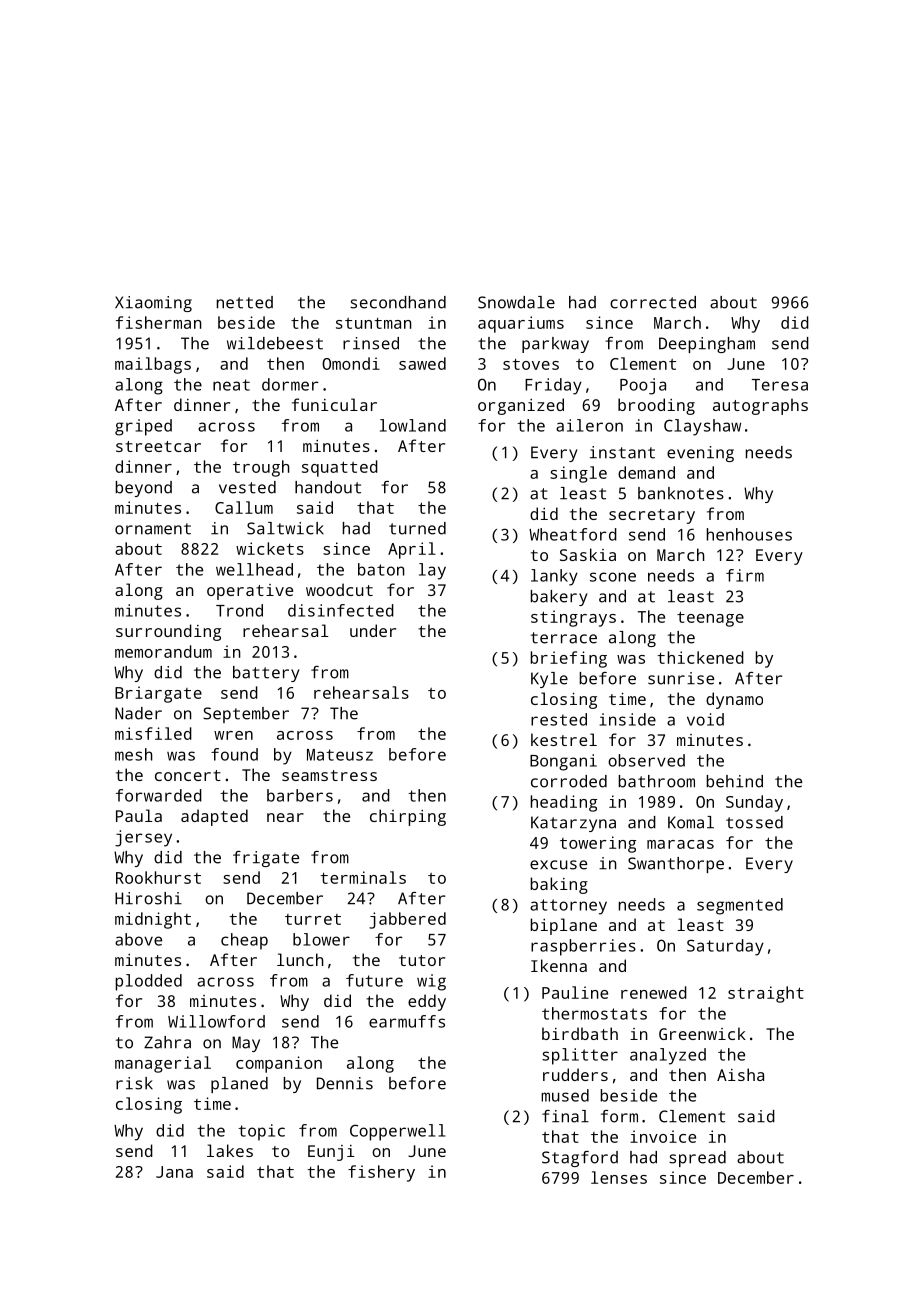 The height and width of the document is (1308, 924). What do you see at coordinates (245, 302) in the document?
I see `netted` at bounding box center [245, 302].
